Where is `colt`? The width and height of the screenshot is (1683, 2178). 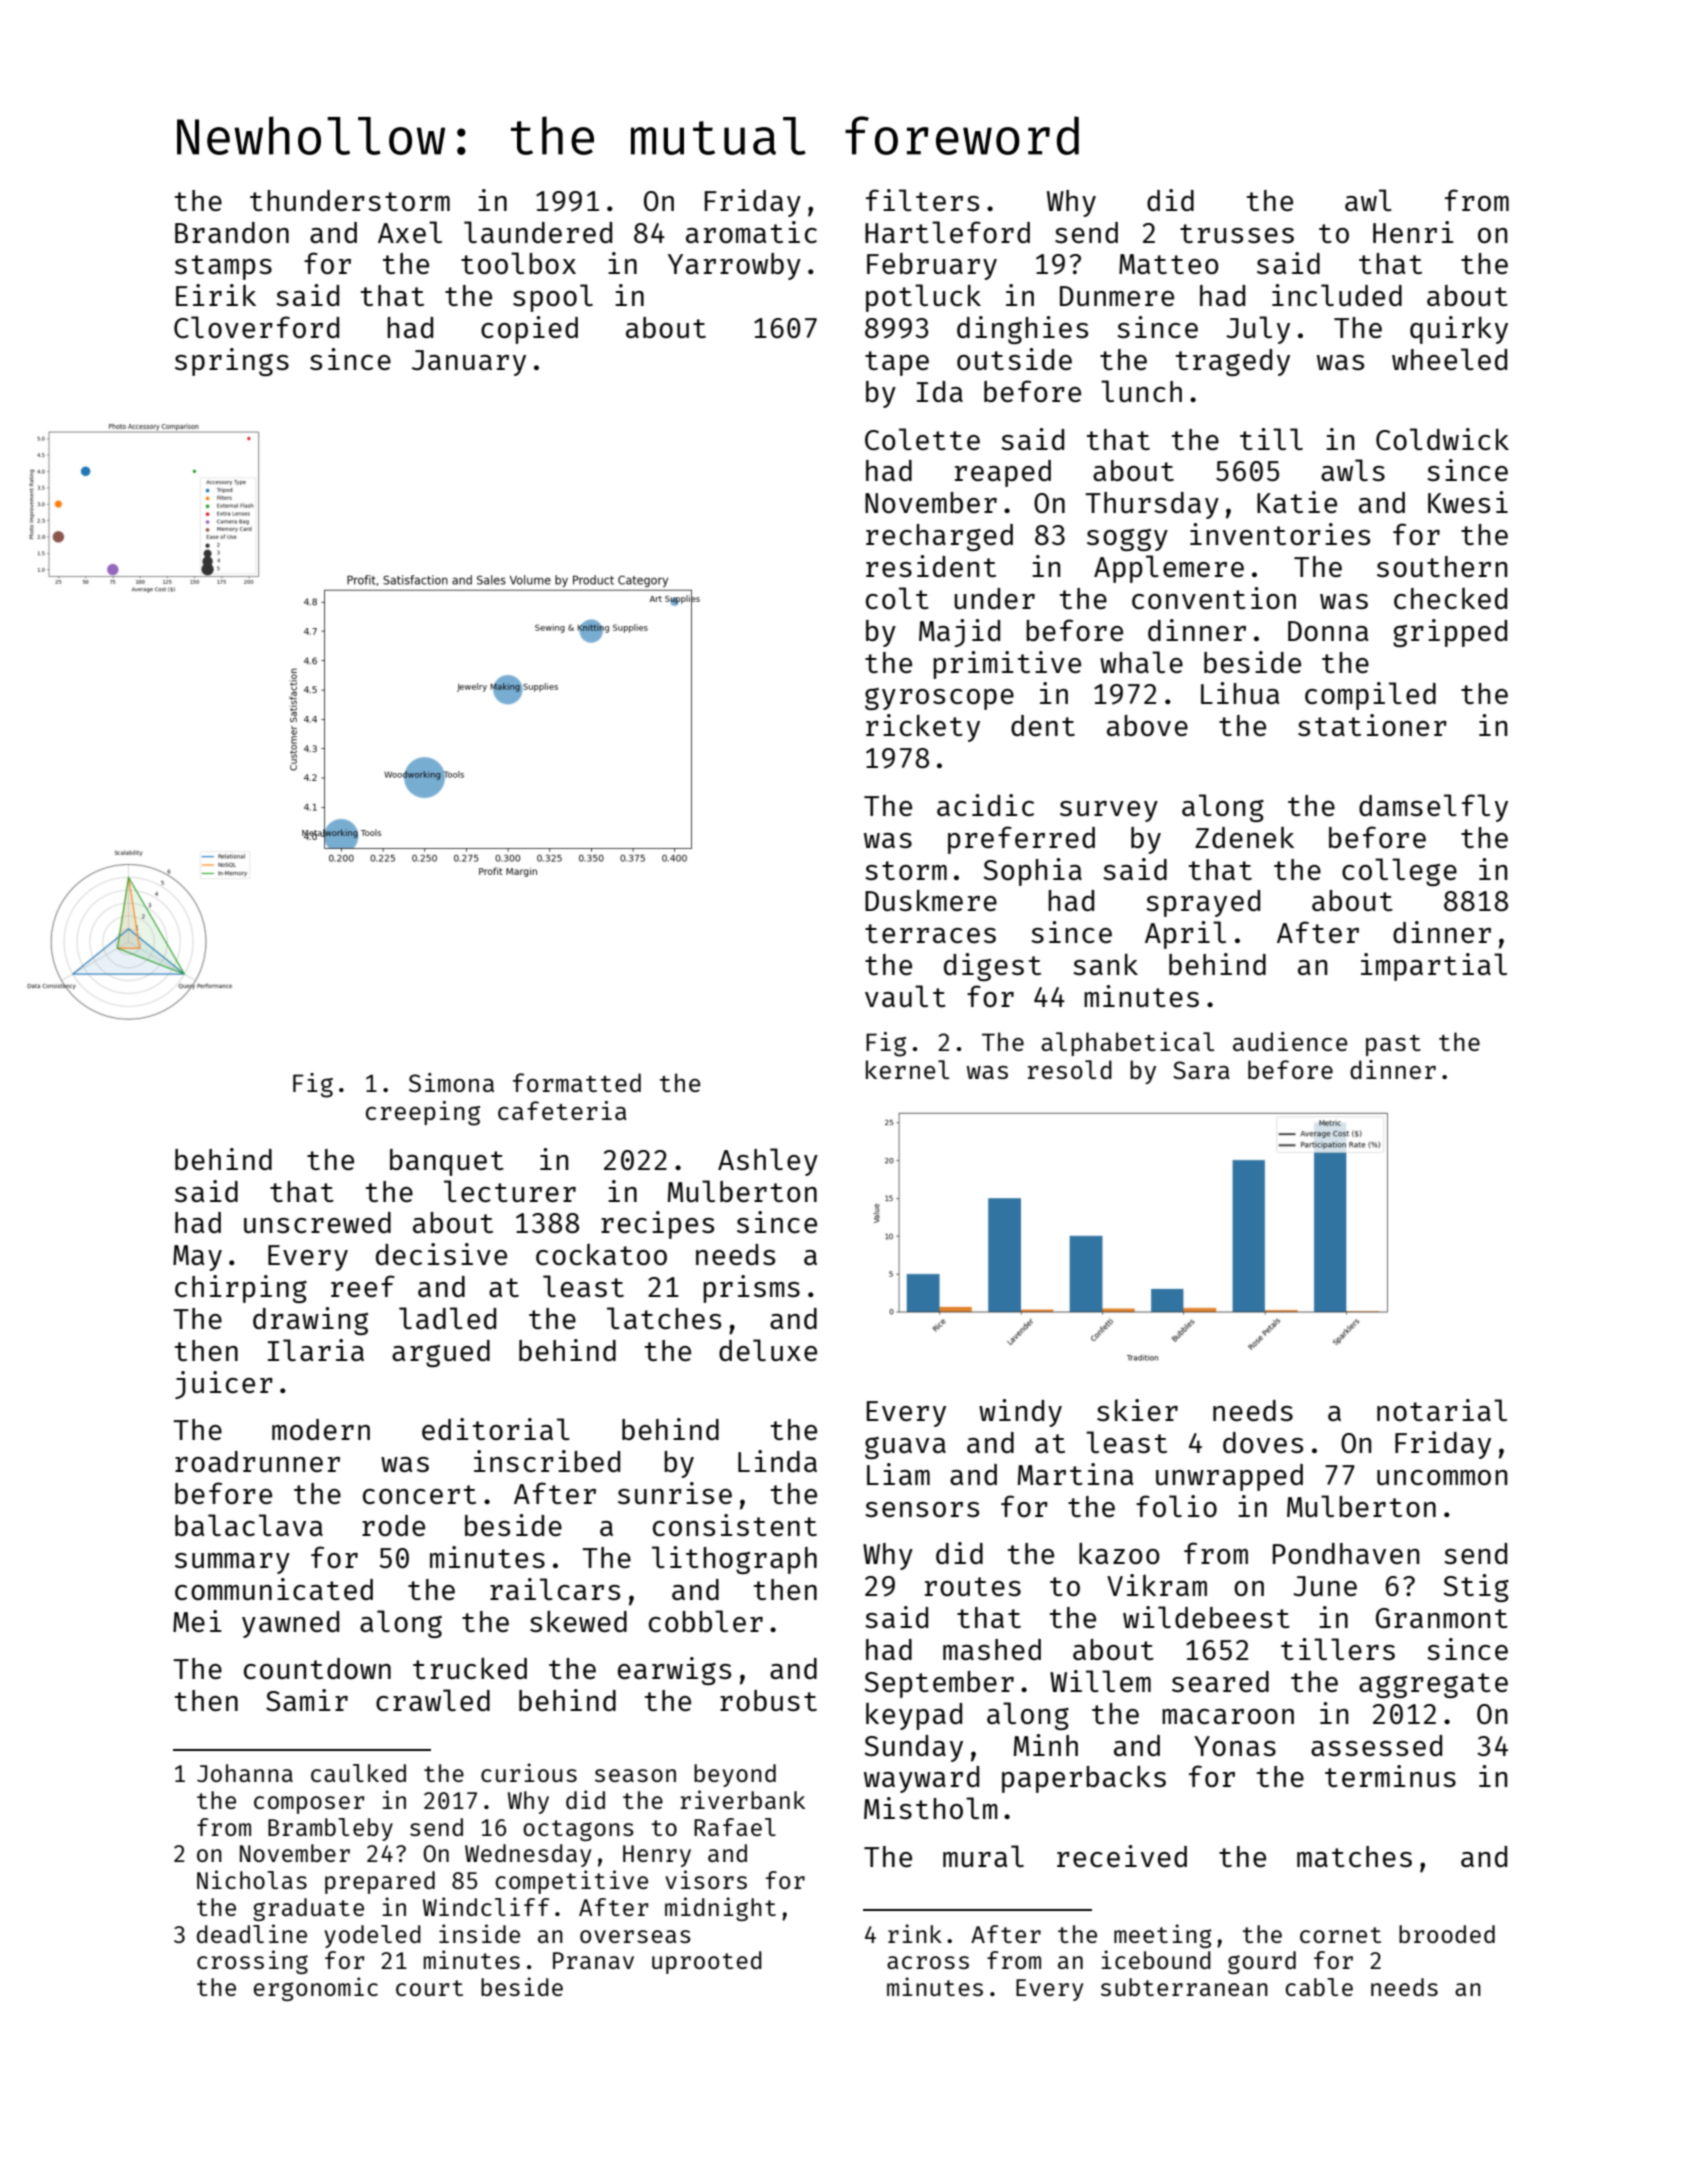 colt is located at coordinates (897, 598).
